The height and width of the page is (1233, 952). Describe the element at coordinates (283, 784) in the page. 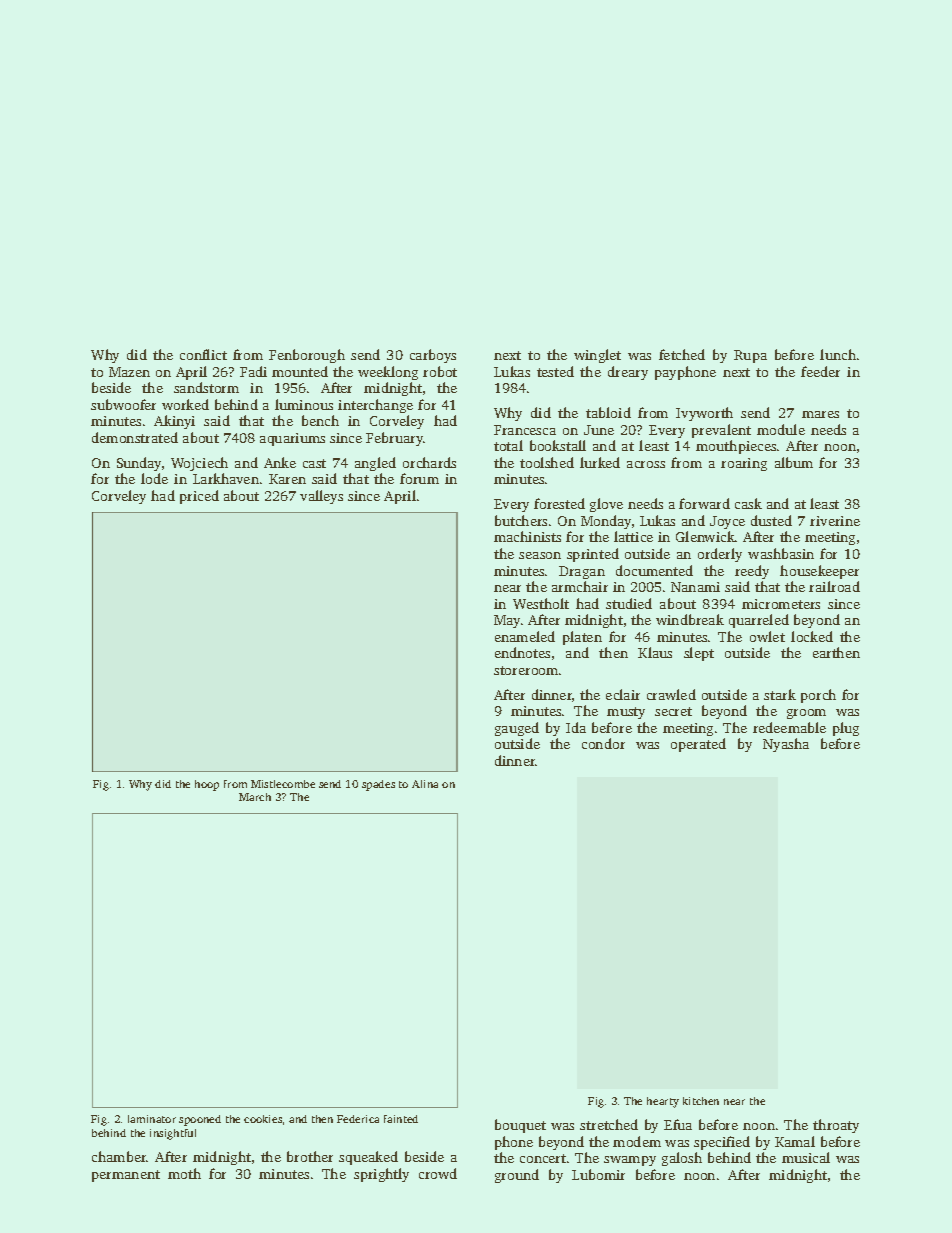

I see `Mistlecombe` at that location.
